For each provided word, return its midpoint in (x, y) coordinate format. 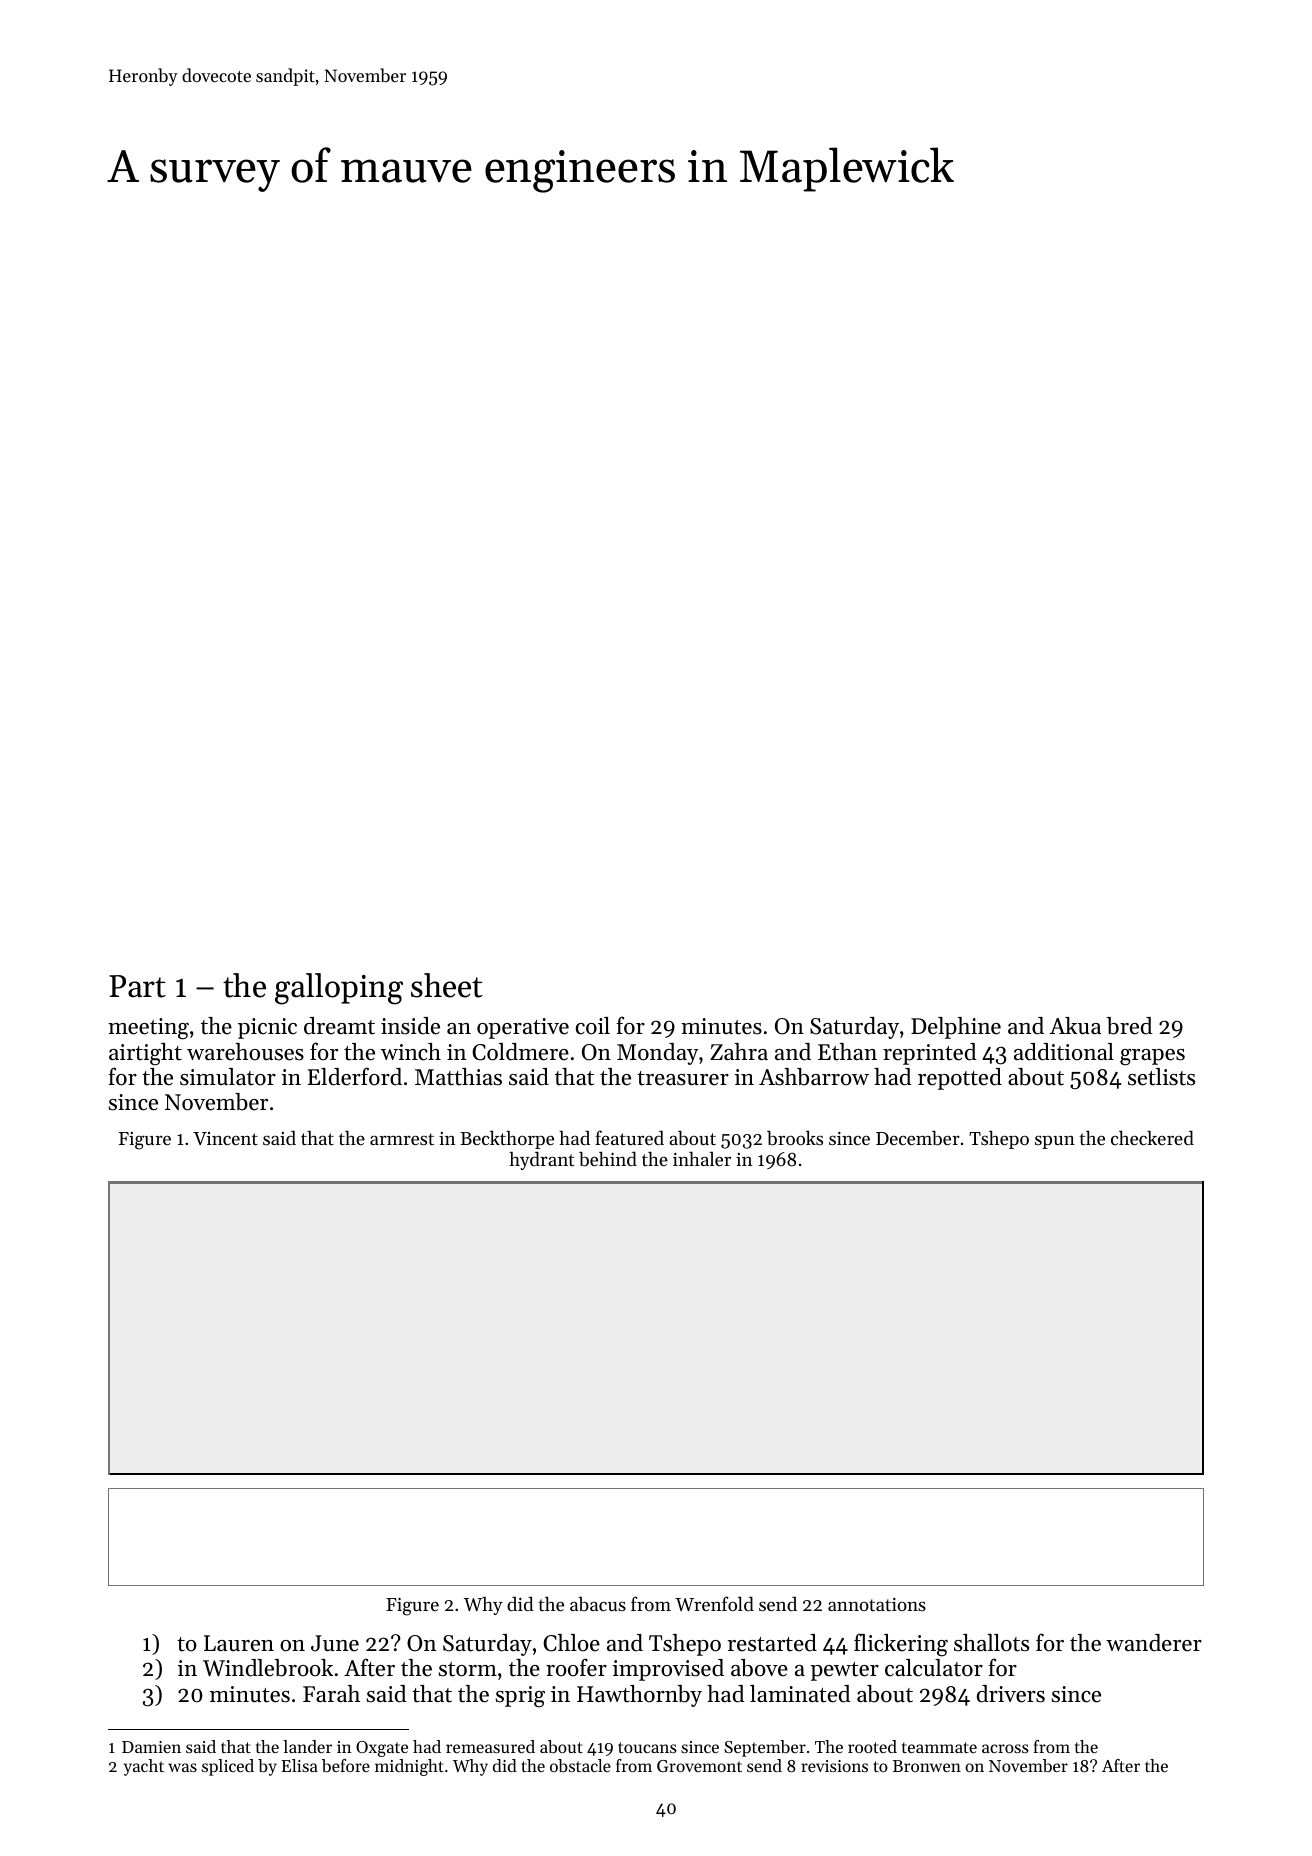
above (759, 1668)
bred (1129, 1026)
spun (1055, 1142)
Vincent (225, 1138)
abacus (598, 1604)
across (1005, 1748)
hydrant (542, 1161)
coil (593, 1026)
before (346, 1765)
